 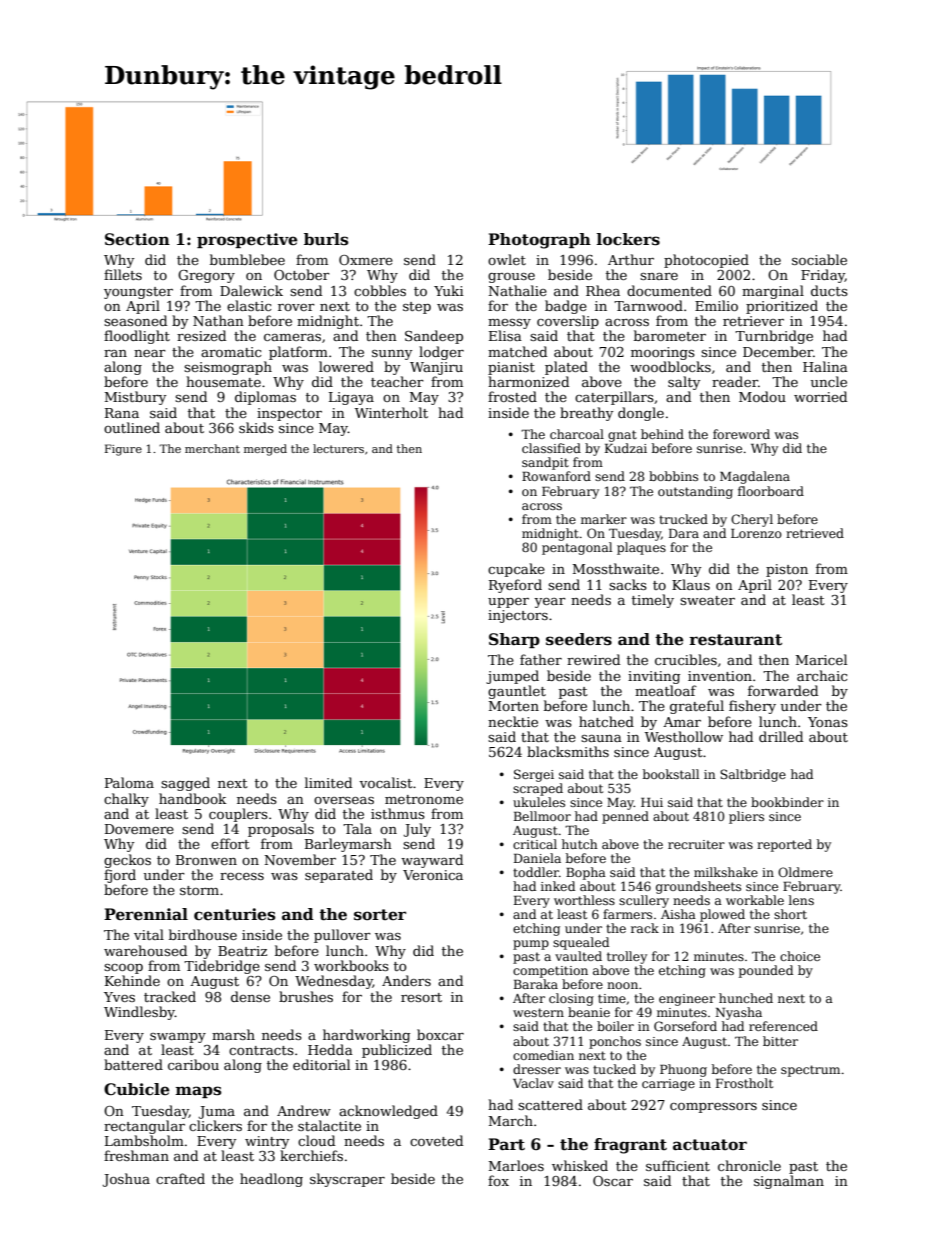 I want to click on inked, so click(x=558, y=886).
